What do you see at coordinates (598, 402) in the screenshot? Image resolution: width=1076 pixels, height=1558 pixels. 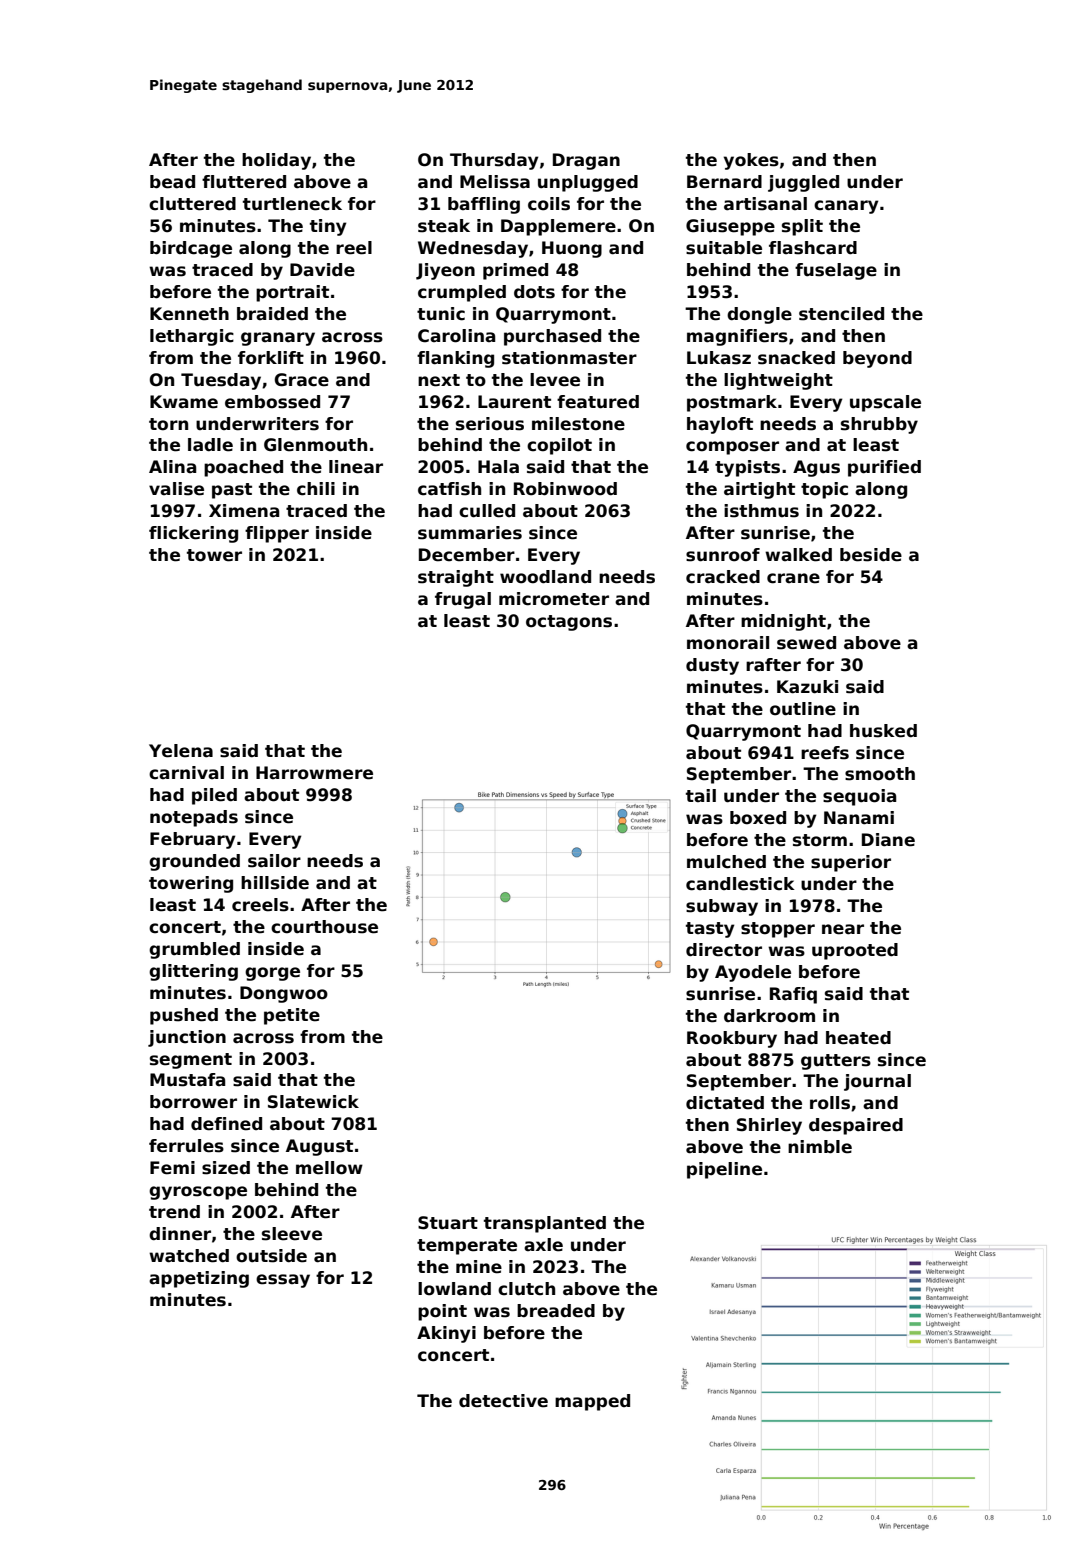 I see `featured` at bounding box center [598, 402].
